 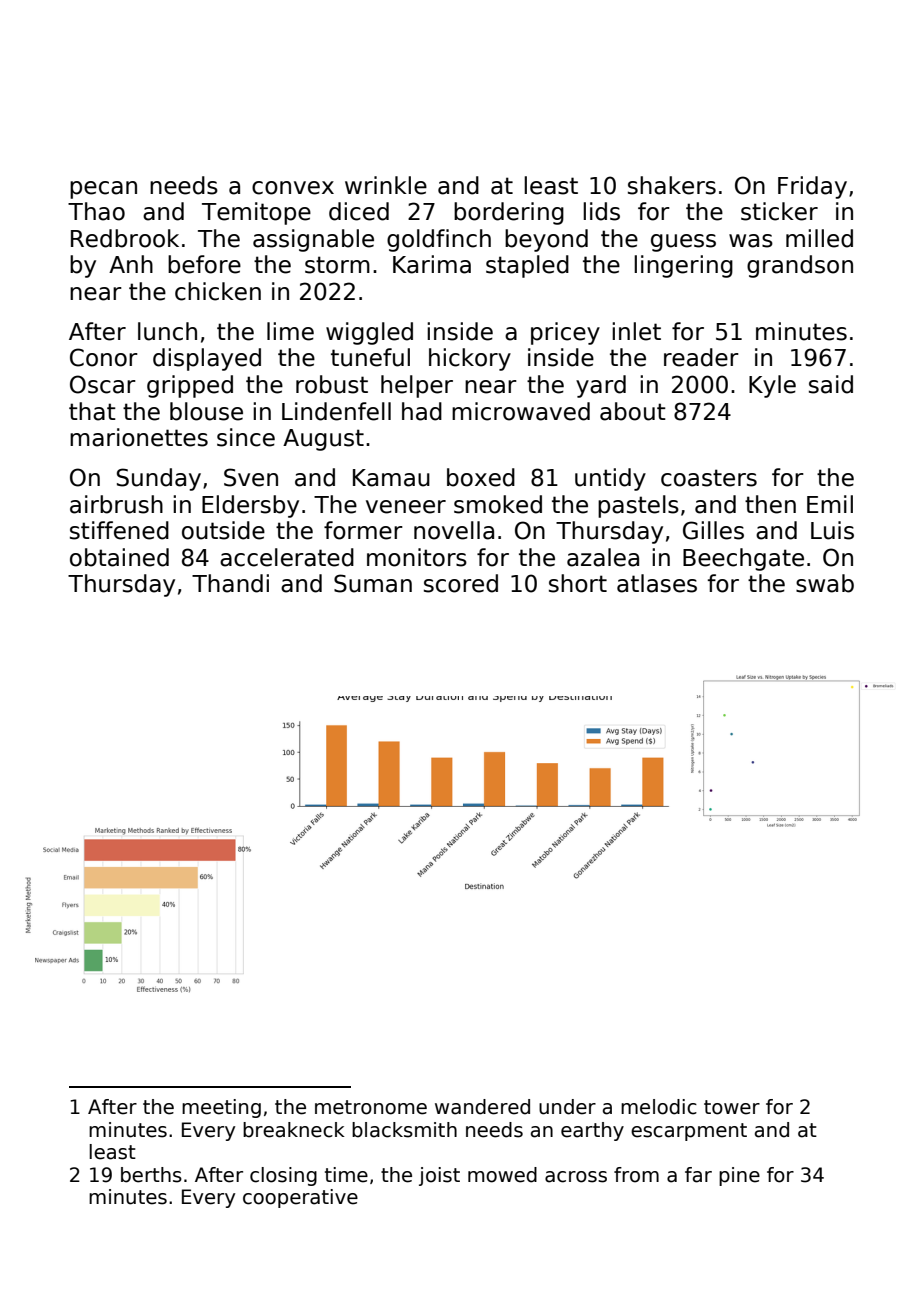 What do you see at coordinates (732, 1107) in the screenshot?
I see `tower` at bounding box center [732, 1107].
